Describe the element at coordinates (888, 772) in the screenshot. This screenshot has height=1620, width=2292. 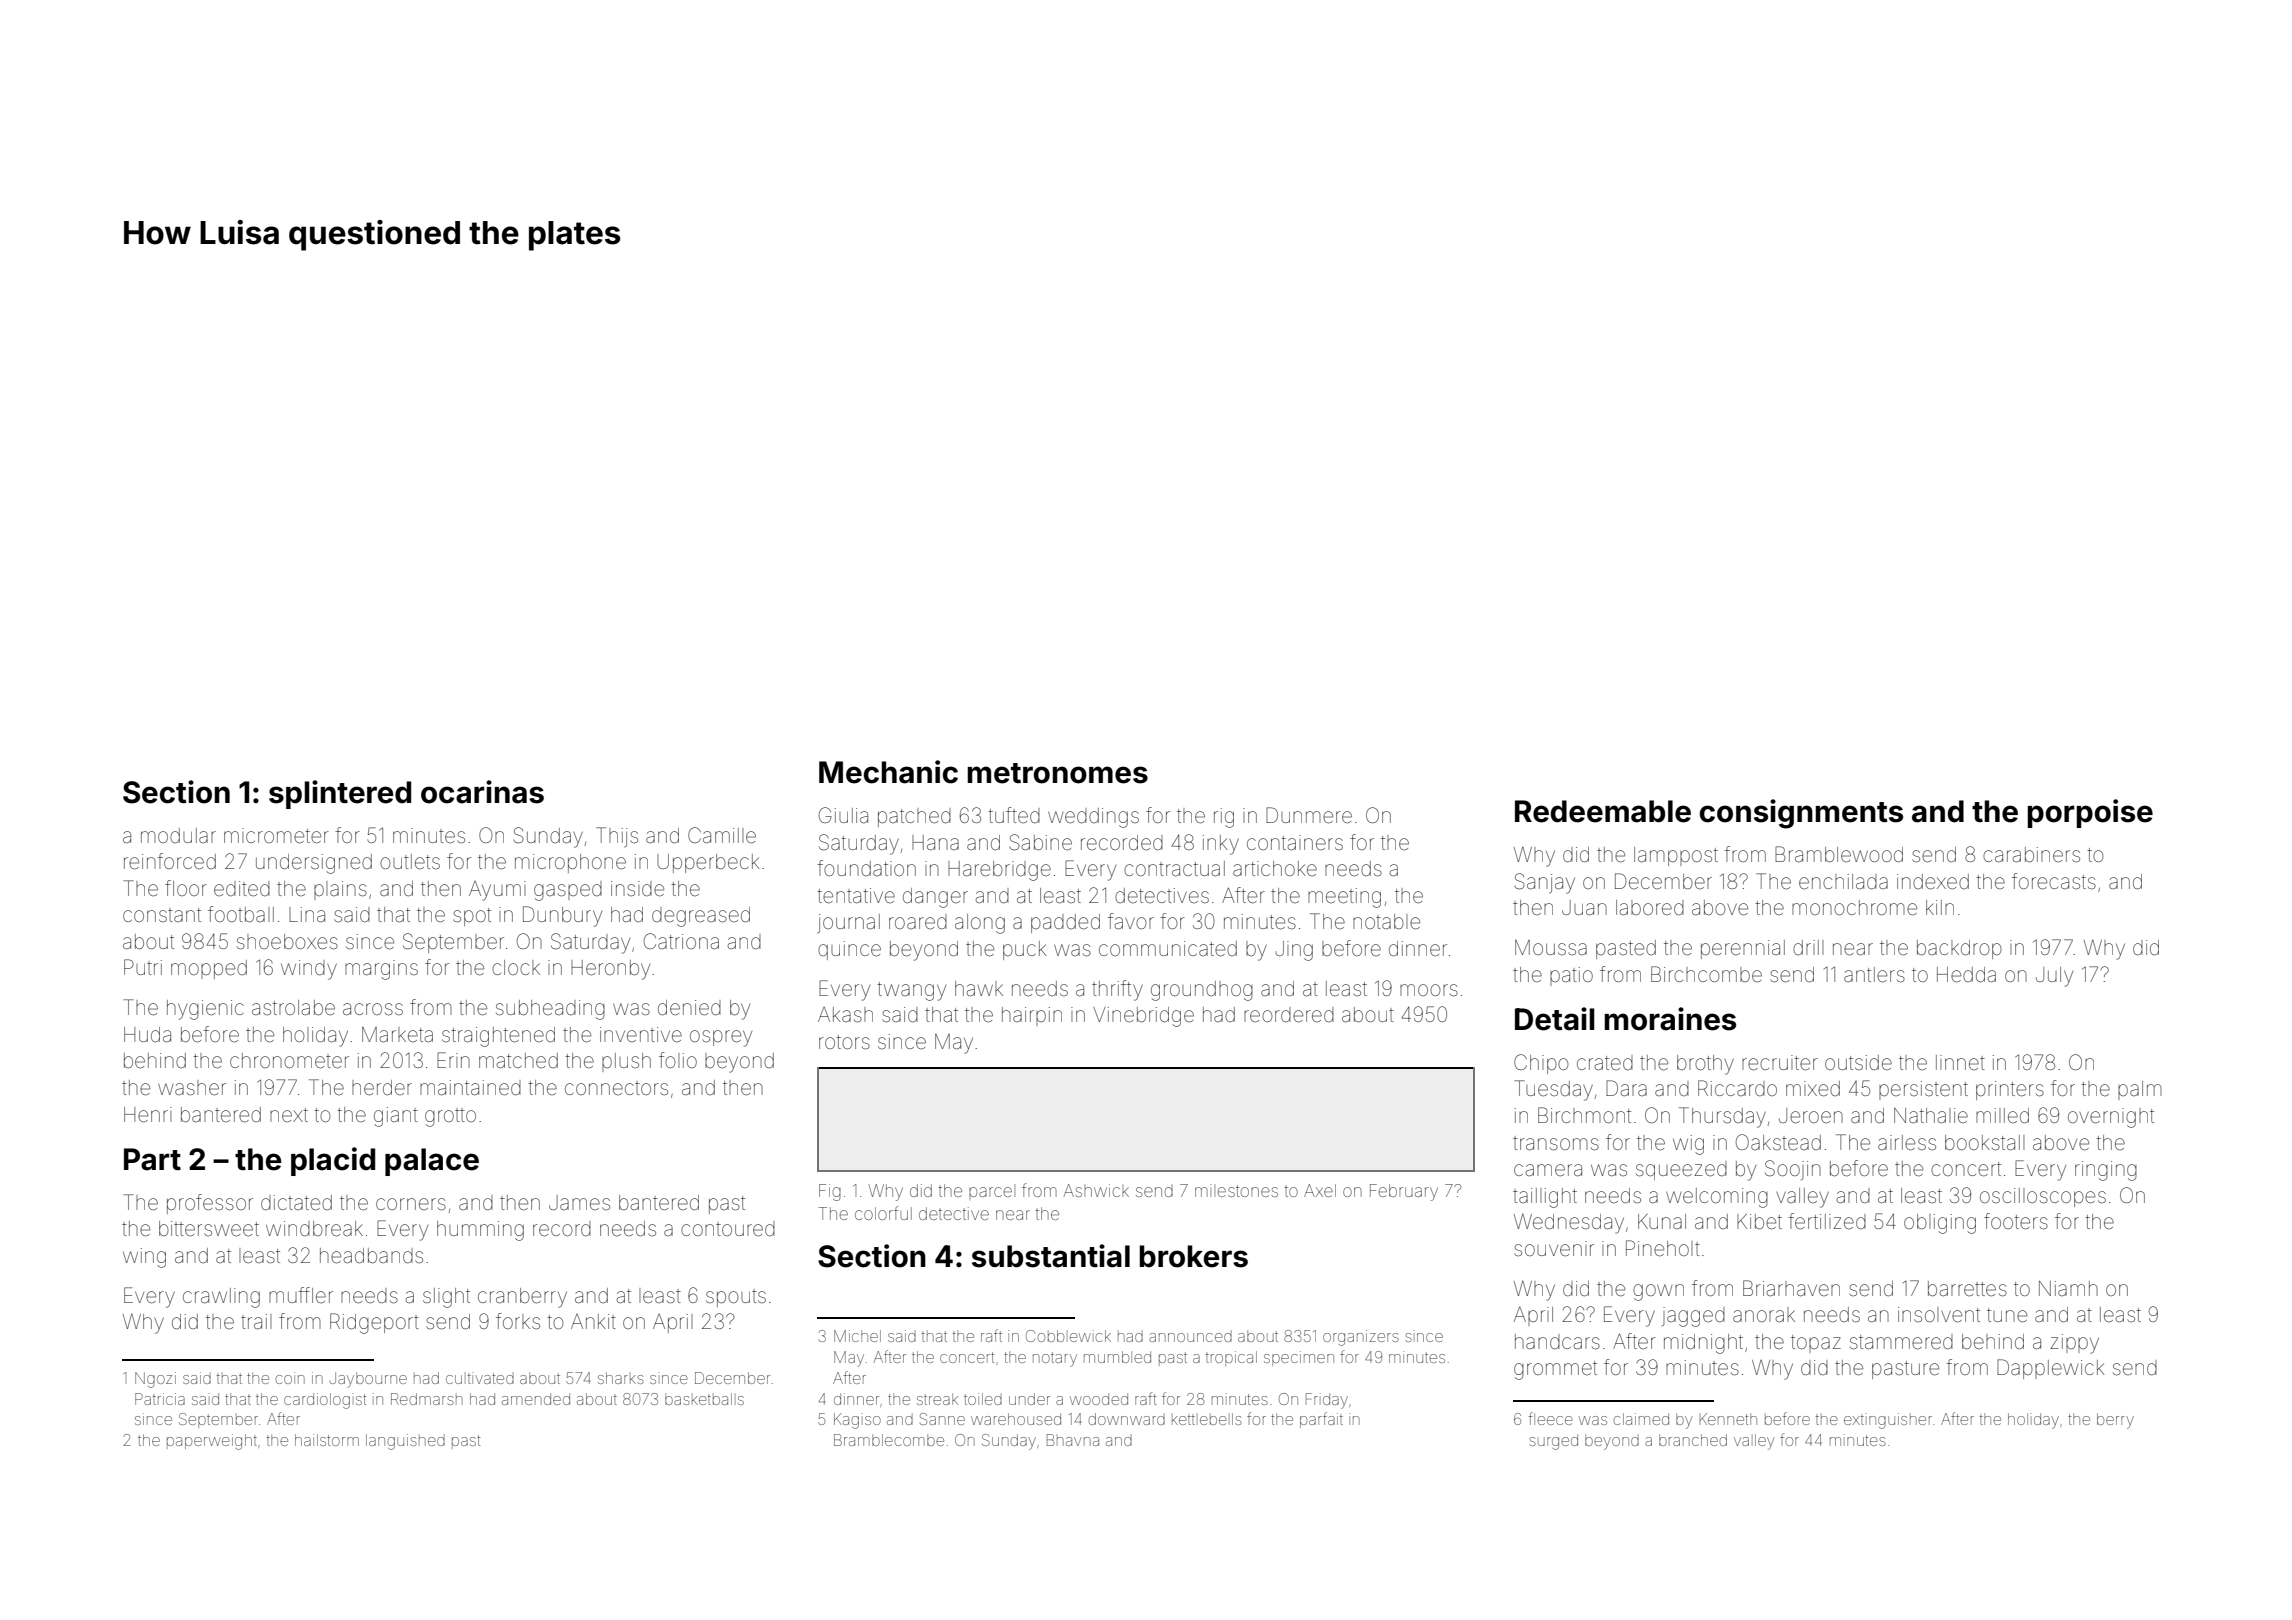
I see `Mechanic` at that location.
